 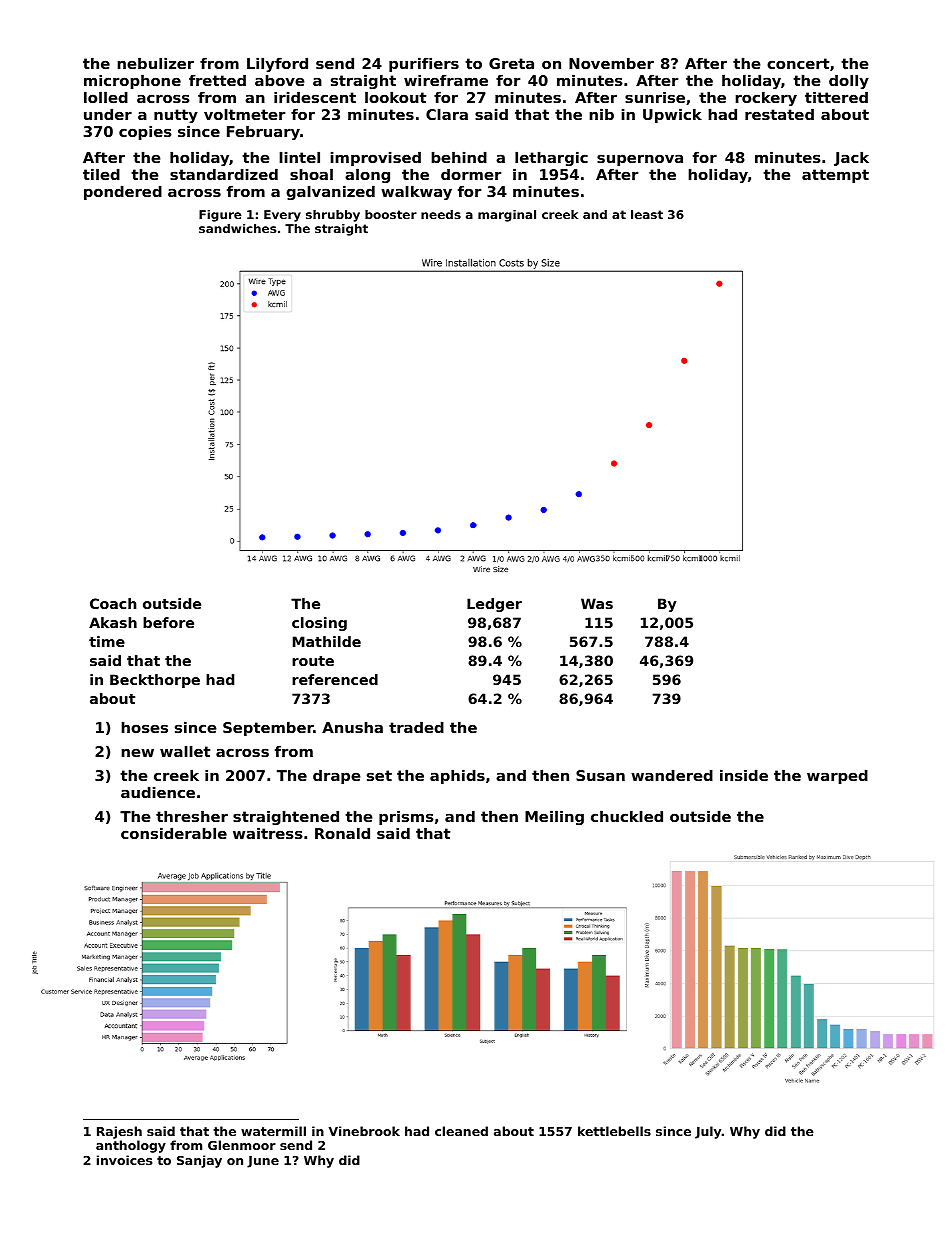 I want to click on drape, so click(x=337, y=777).
